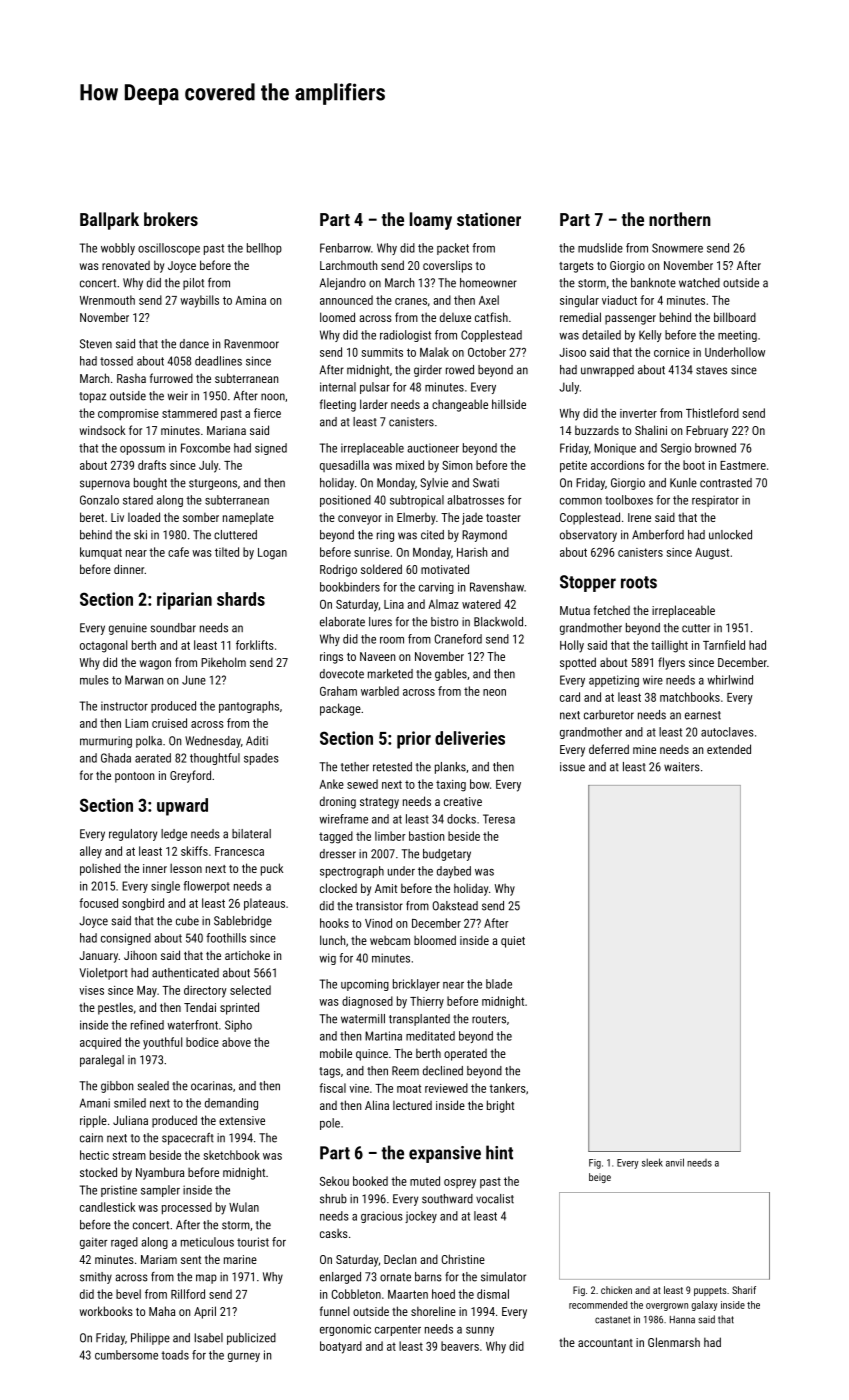 The width and height of the page is (849, 1400). Describe the element at coordinates (329, 1072) in the page. I see `tags` at that location.
